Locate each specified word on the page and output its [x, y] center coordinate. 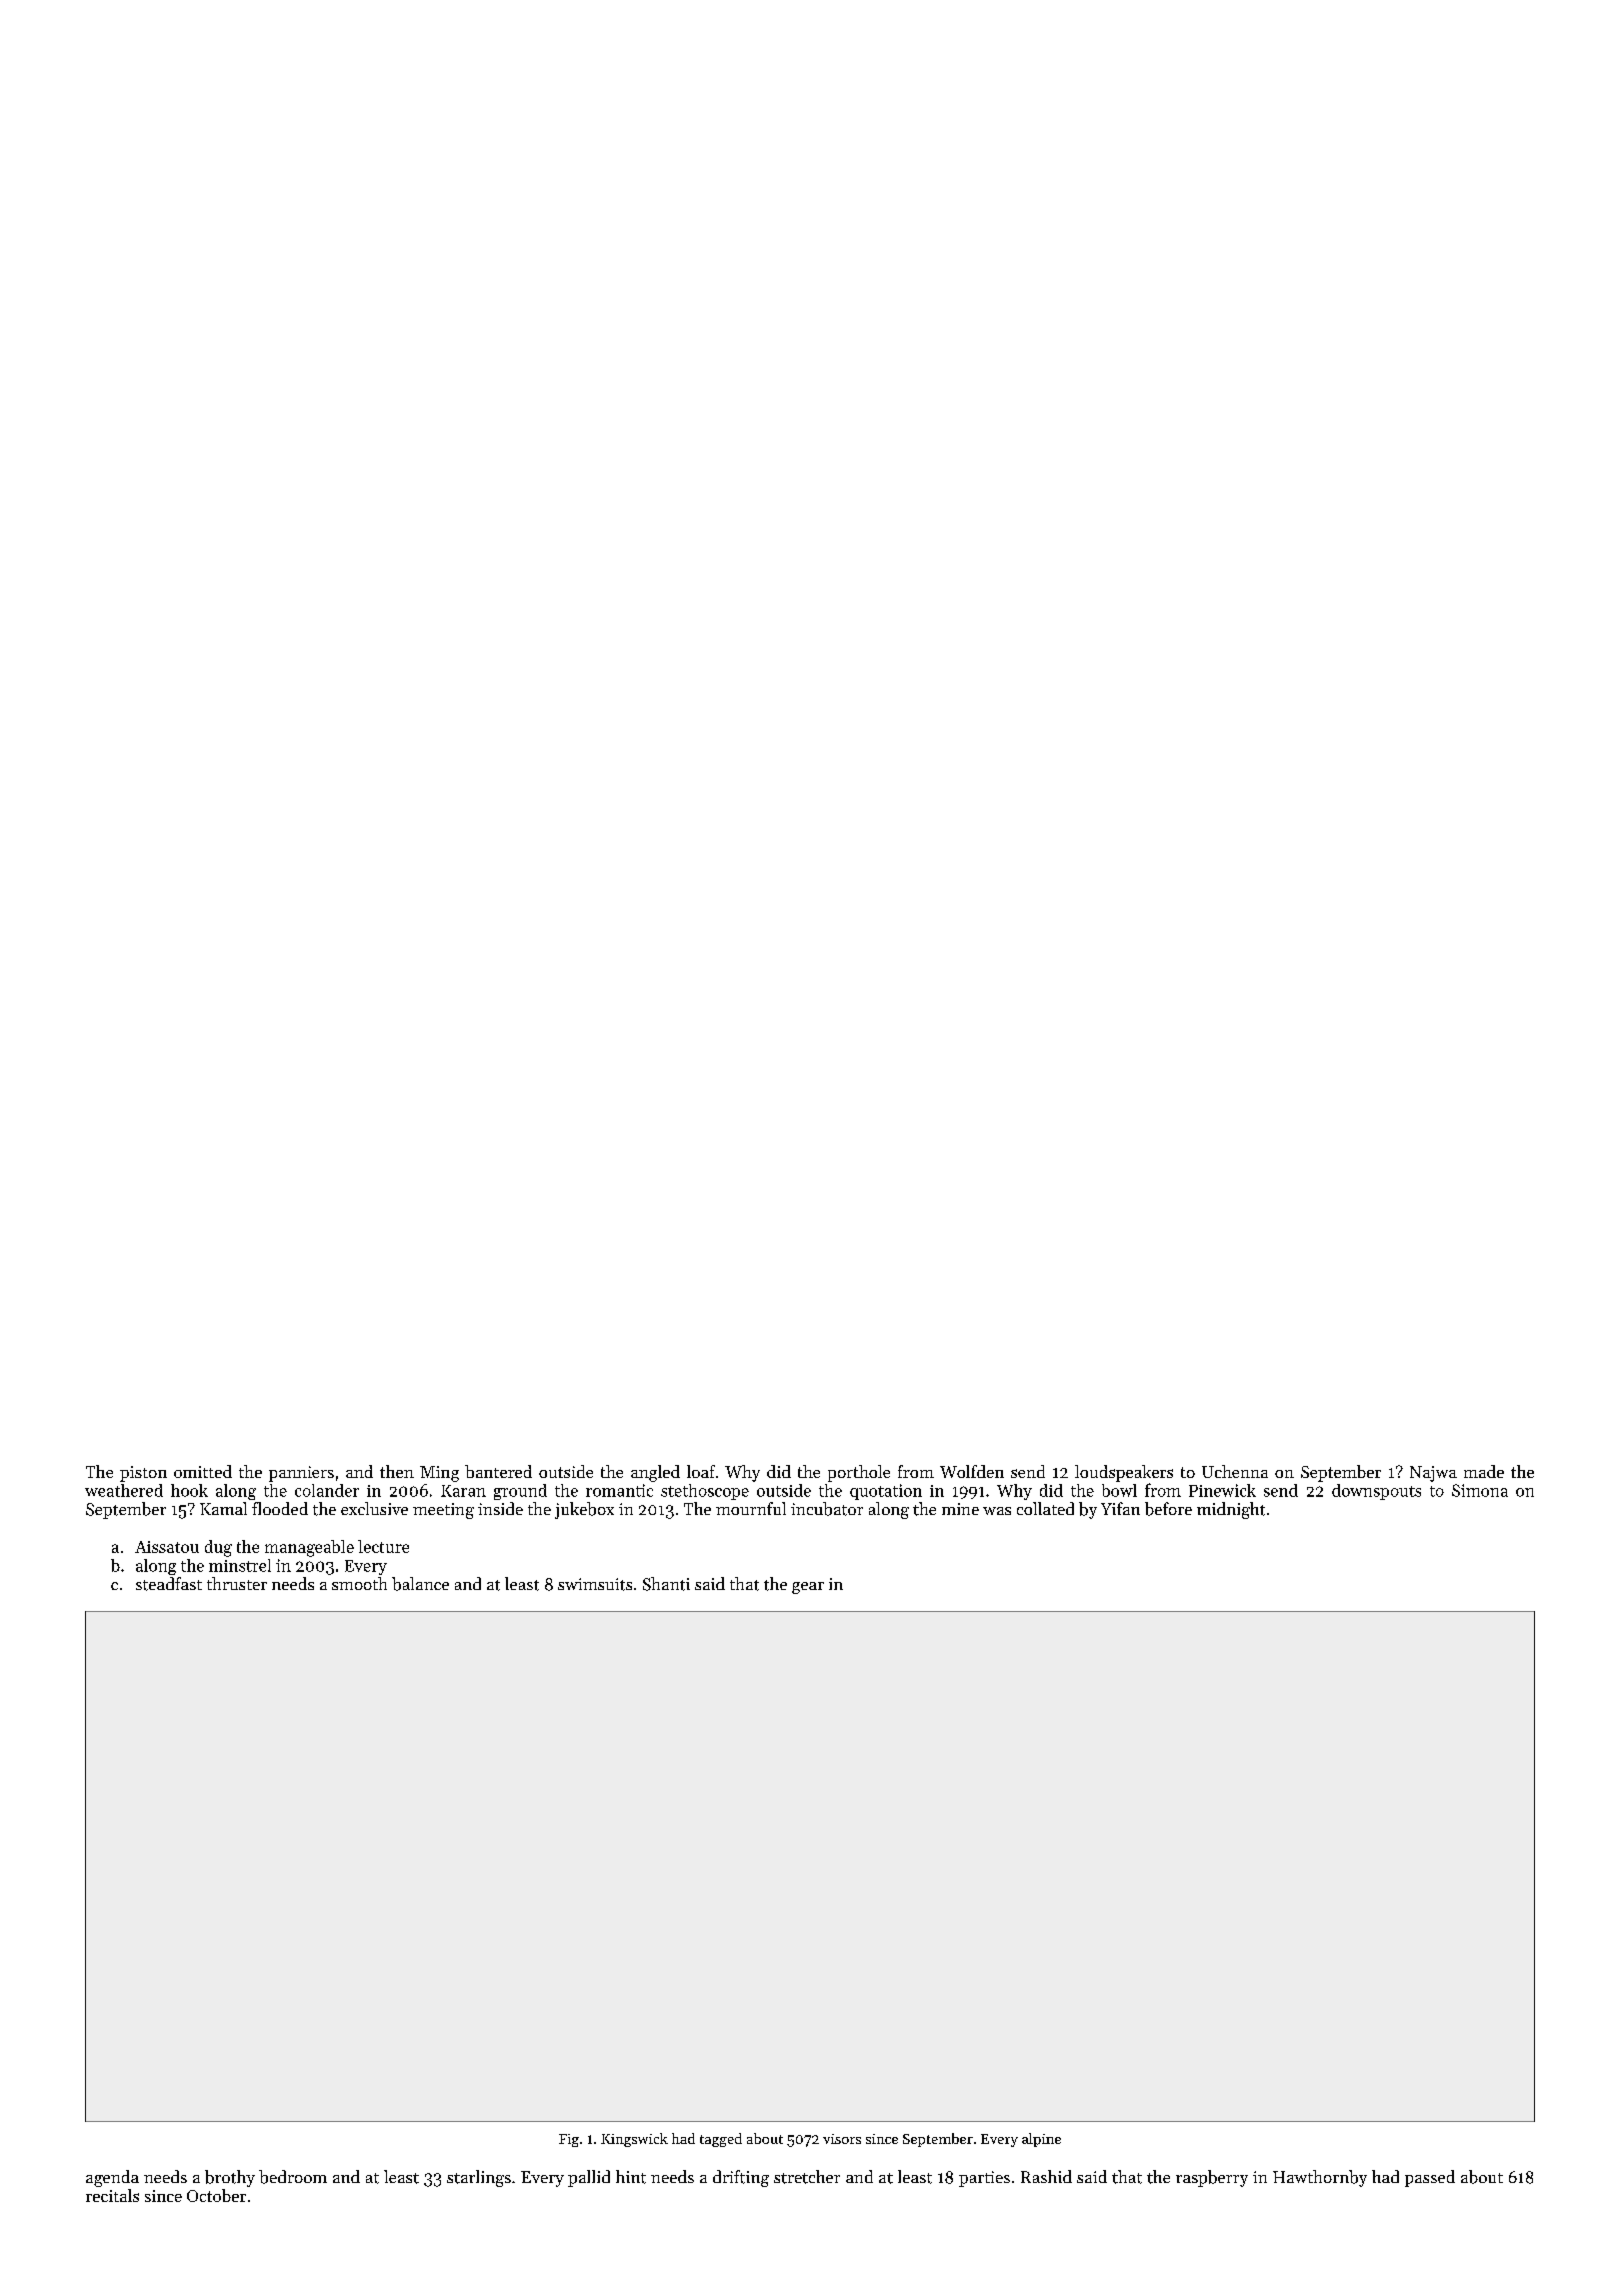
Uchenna [1235, 1471]
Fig [569, 2140]
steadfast [169, 1584]
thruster [237, 1583]
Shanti [666, 1584]
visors [842, 2139]
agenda [112, 2178]
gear [808, 1588]
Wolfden [972, 1471]
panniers [301, 1474]
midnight [1231, 1510]
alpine [1041, 2140]
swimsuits [595, 1584]
